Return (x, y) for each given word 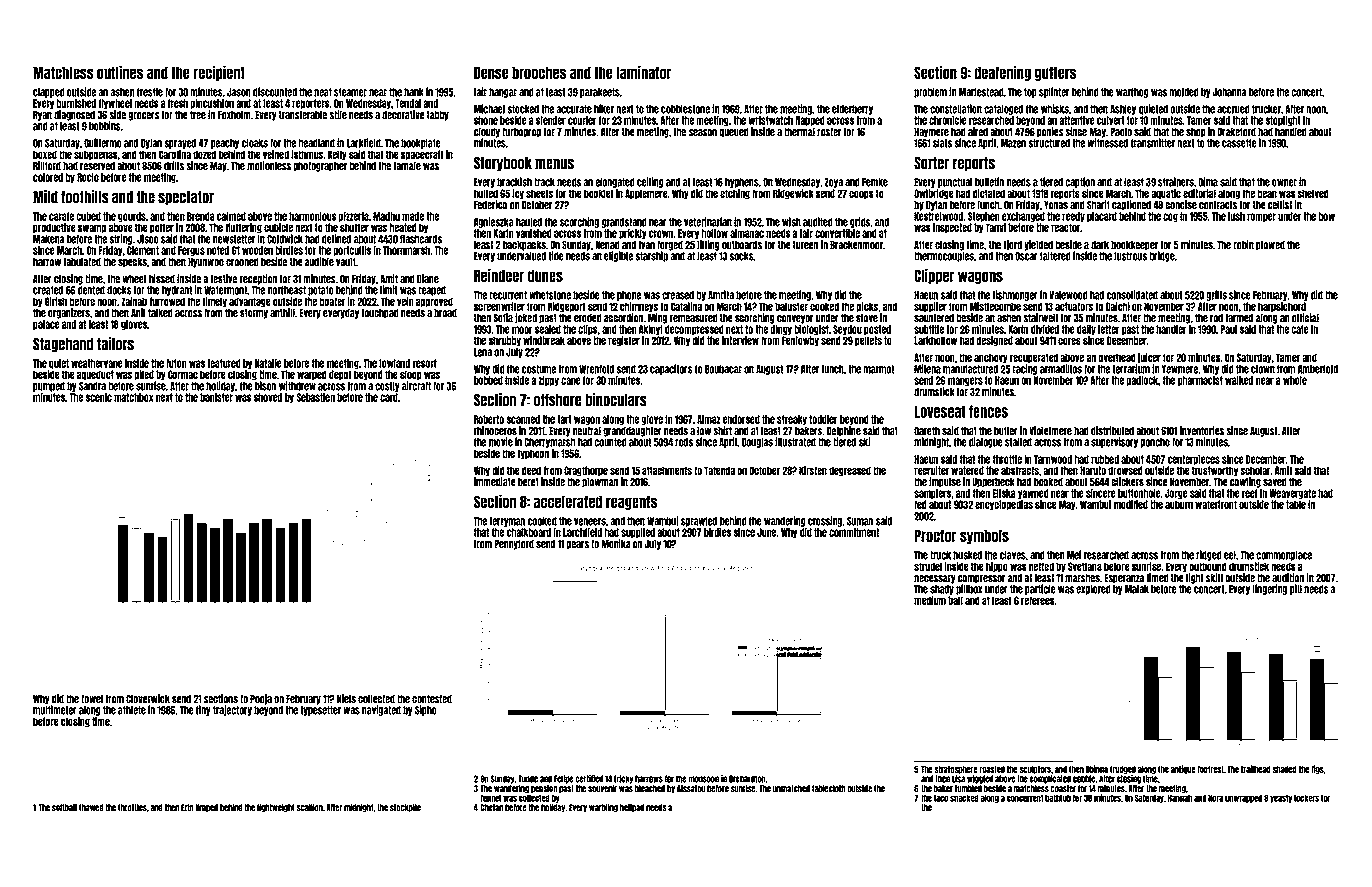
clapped (49, 93)
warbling (603, 808)
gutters (1055, 73)
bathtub (1058, 798)
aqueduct (95, 375)
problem (930, 93)
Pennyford (514, 544)
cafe (1300, 329)
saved (1275, 482)
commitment (854, 532)
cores (1069, 341)
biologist (811, 329)
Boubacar (723, 369)
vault (346, 262)
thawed (91, 808)
